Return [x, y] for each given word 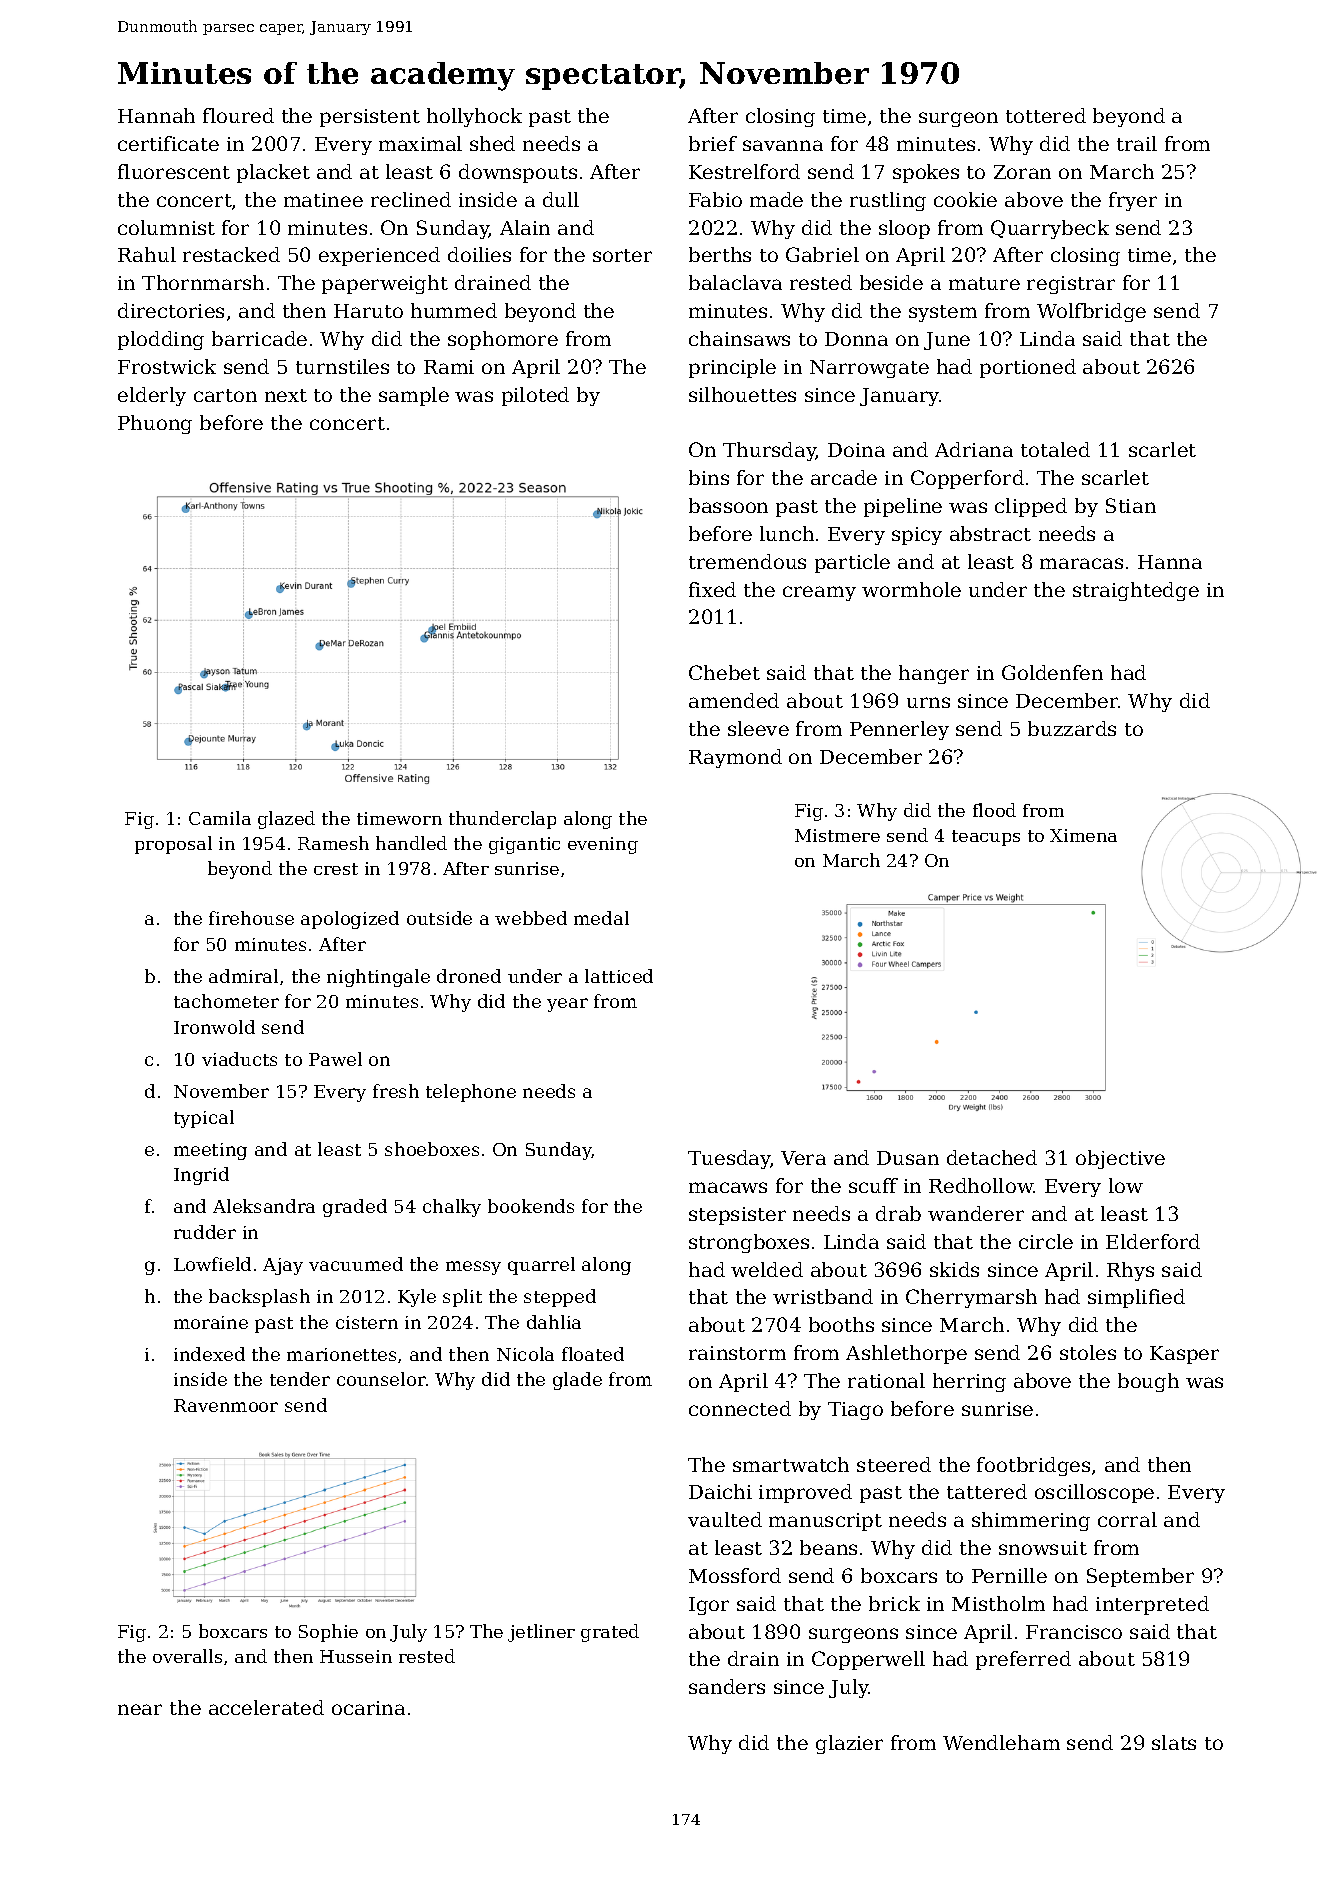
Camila [220, 818]
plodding [161, 340]
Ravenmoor [226, 1405]
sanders [727, 1686]
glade [577, 1381]
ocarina [368, 1708]
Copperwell [868, 1660]
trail [1137, 143]
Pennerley [899, 730]
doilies [479, 254]
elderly [152, 396]
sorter [622, 255]
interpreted [1152, 1605]
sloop [904, 229]
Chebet [724, 672]
